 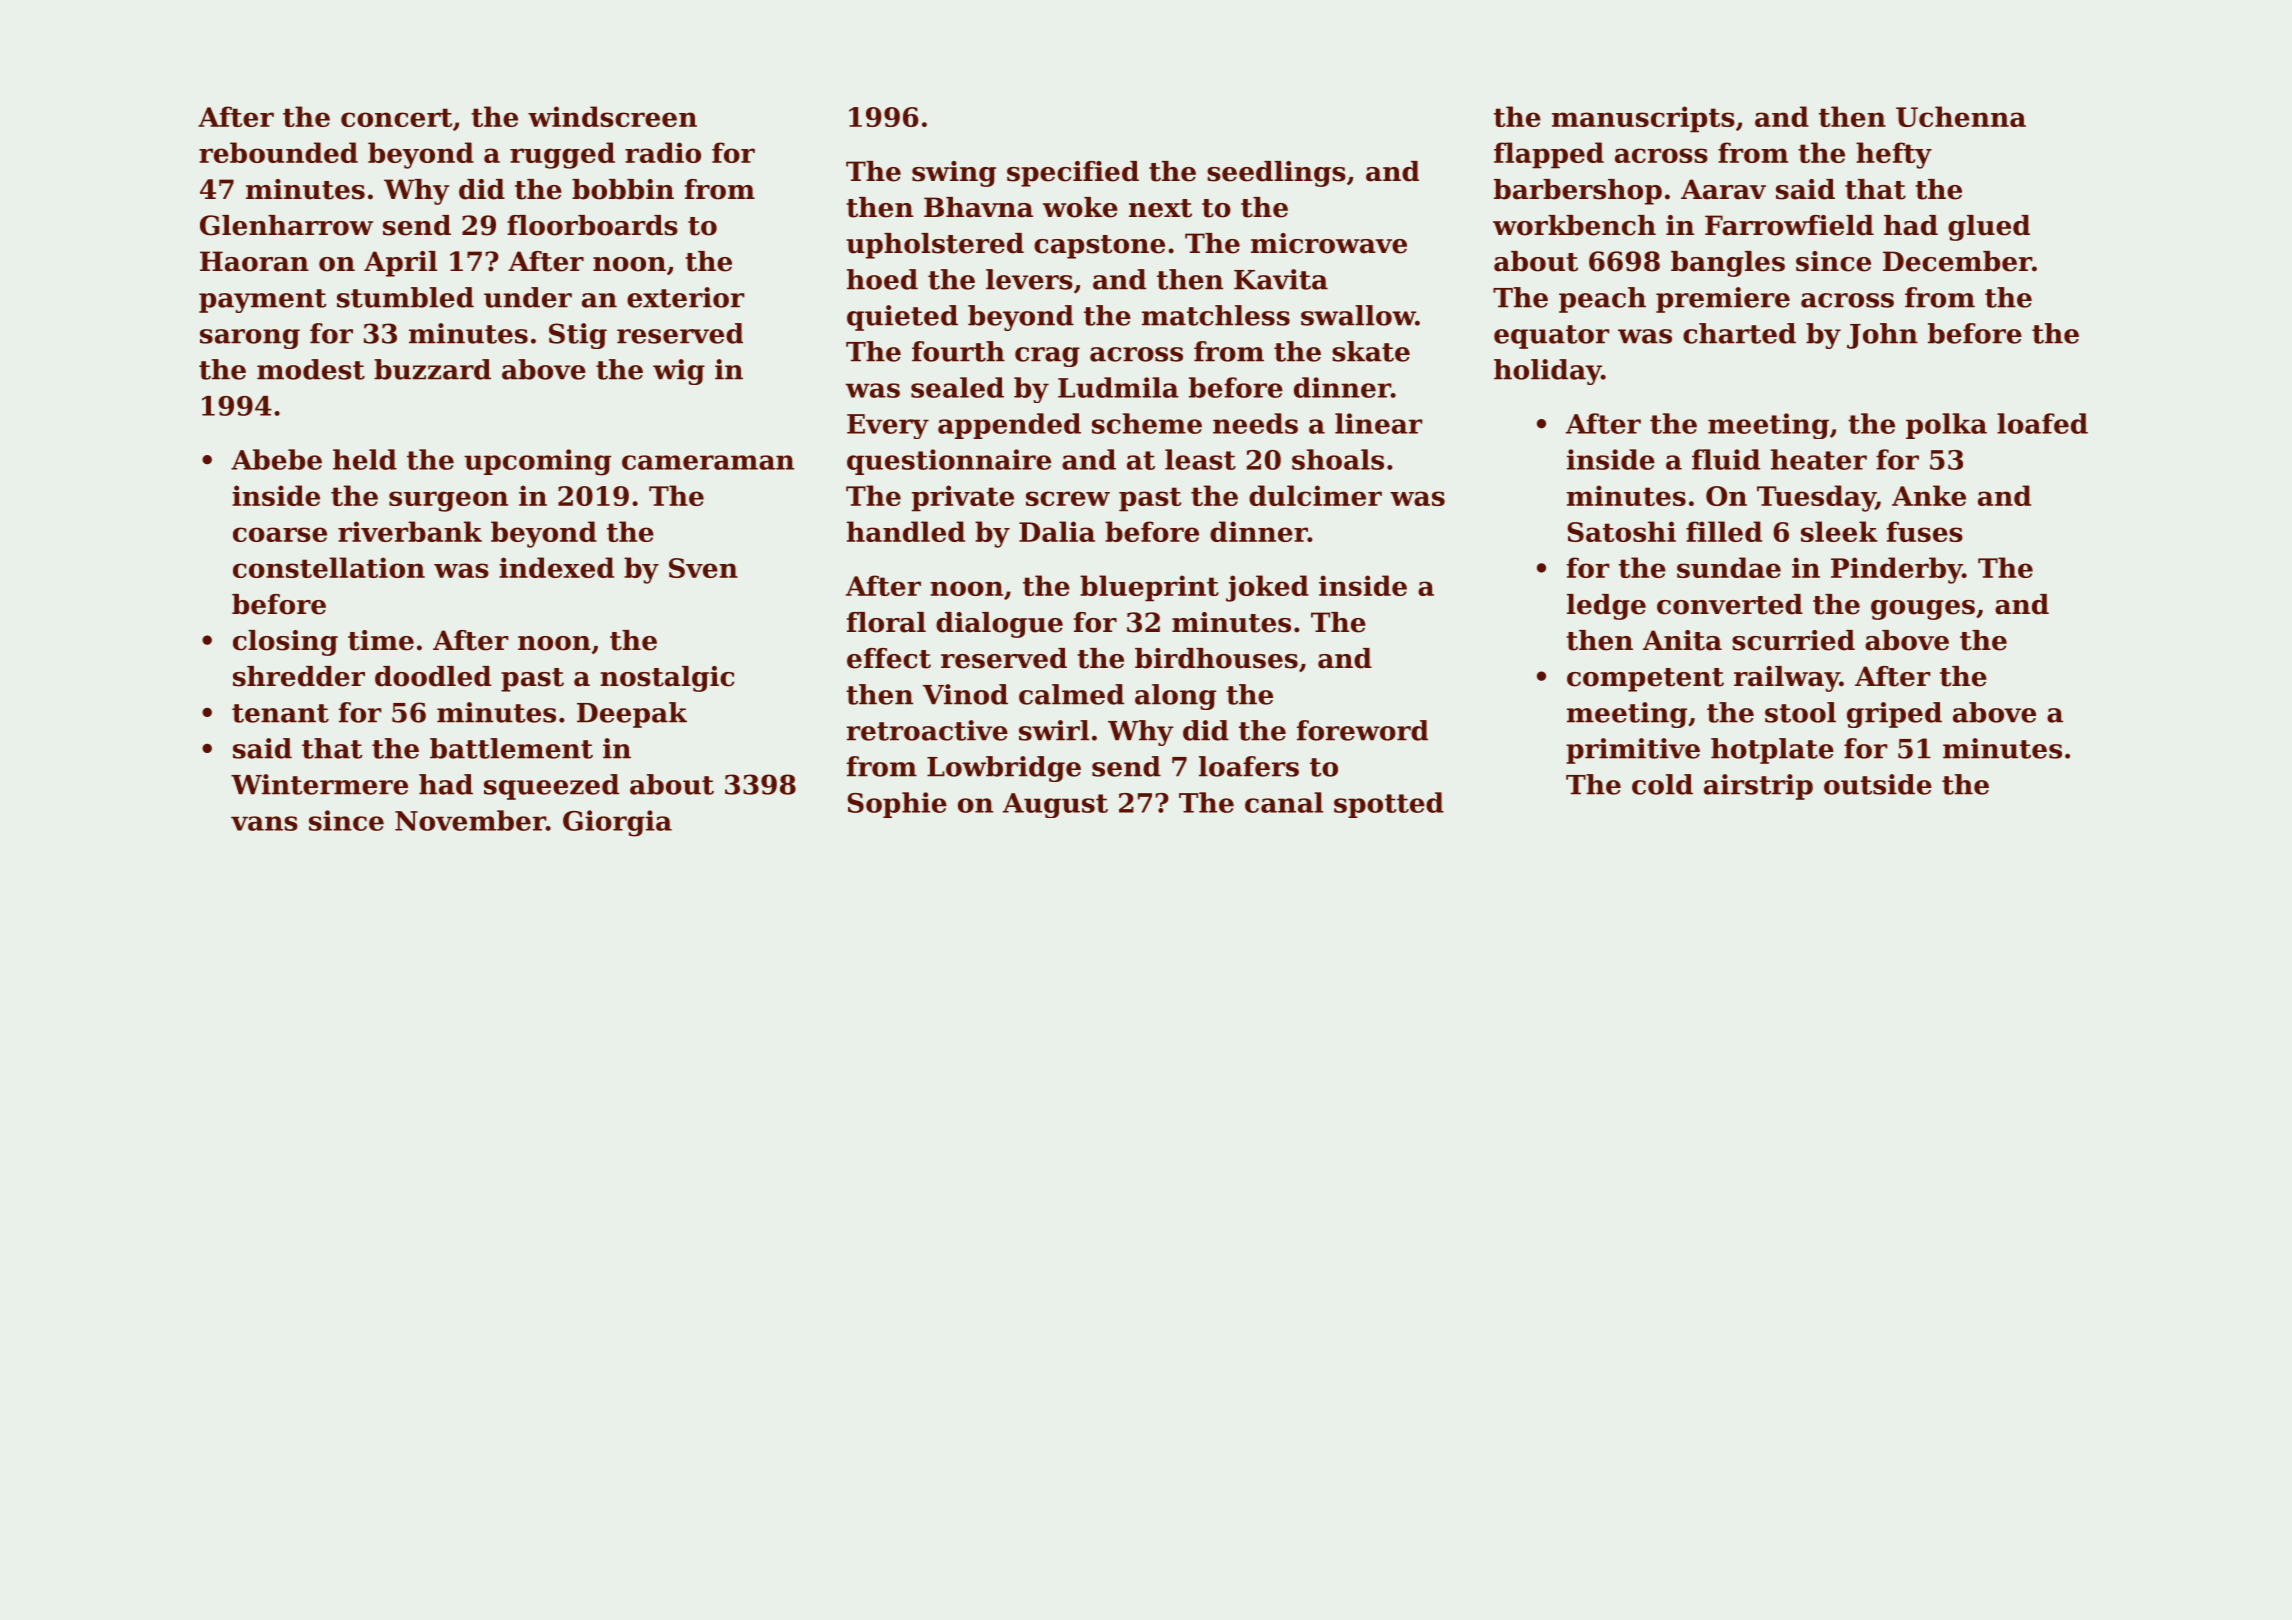 What do you see at coordinates (1149, 588) in the document?
I see `blueprint` at bounding box center [1149, 588].
